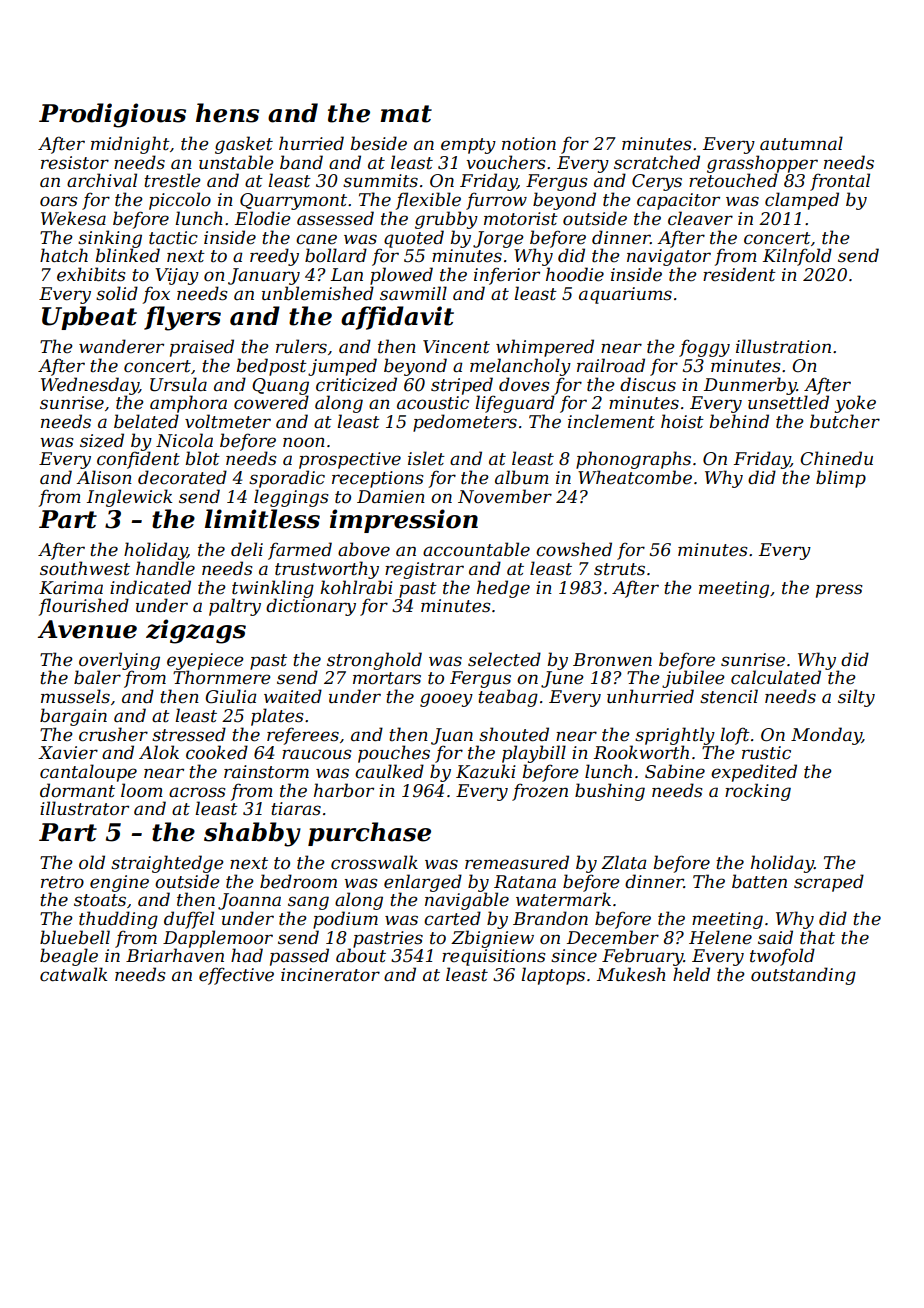 This screenshot has width=924, height=1308. Describe the element at coordinates (840, 182) in the screenshot. I see `frontal` at that location.
